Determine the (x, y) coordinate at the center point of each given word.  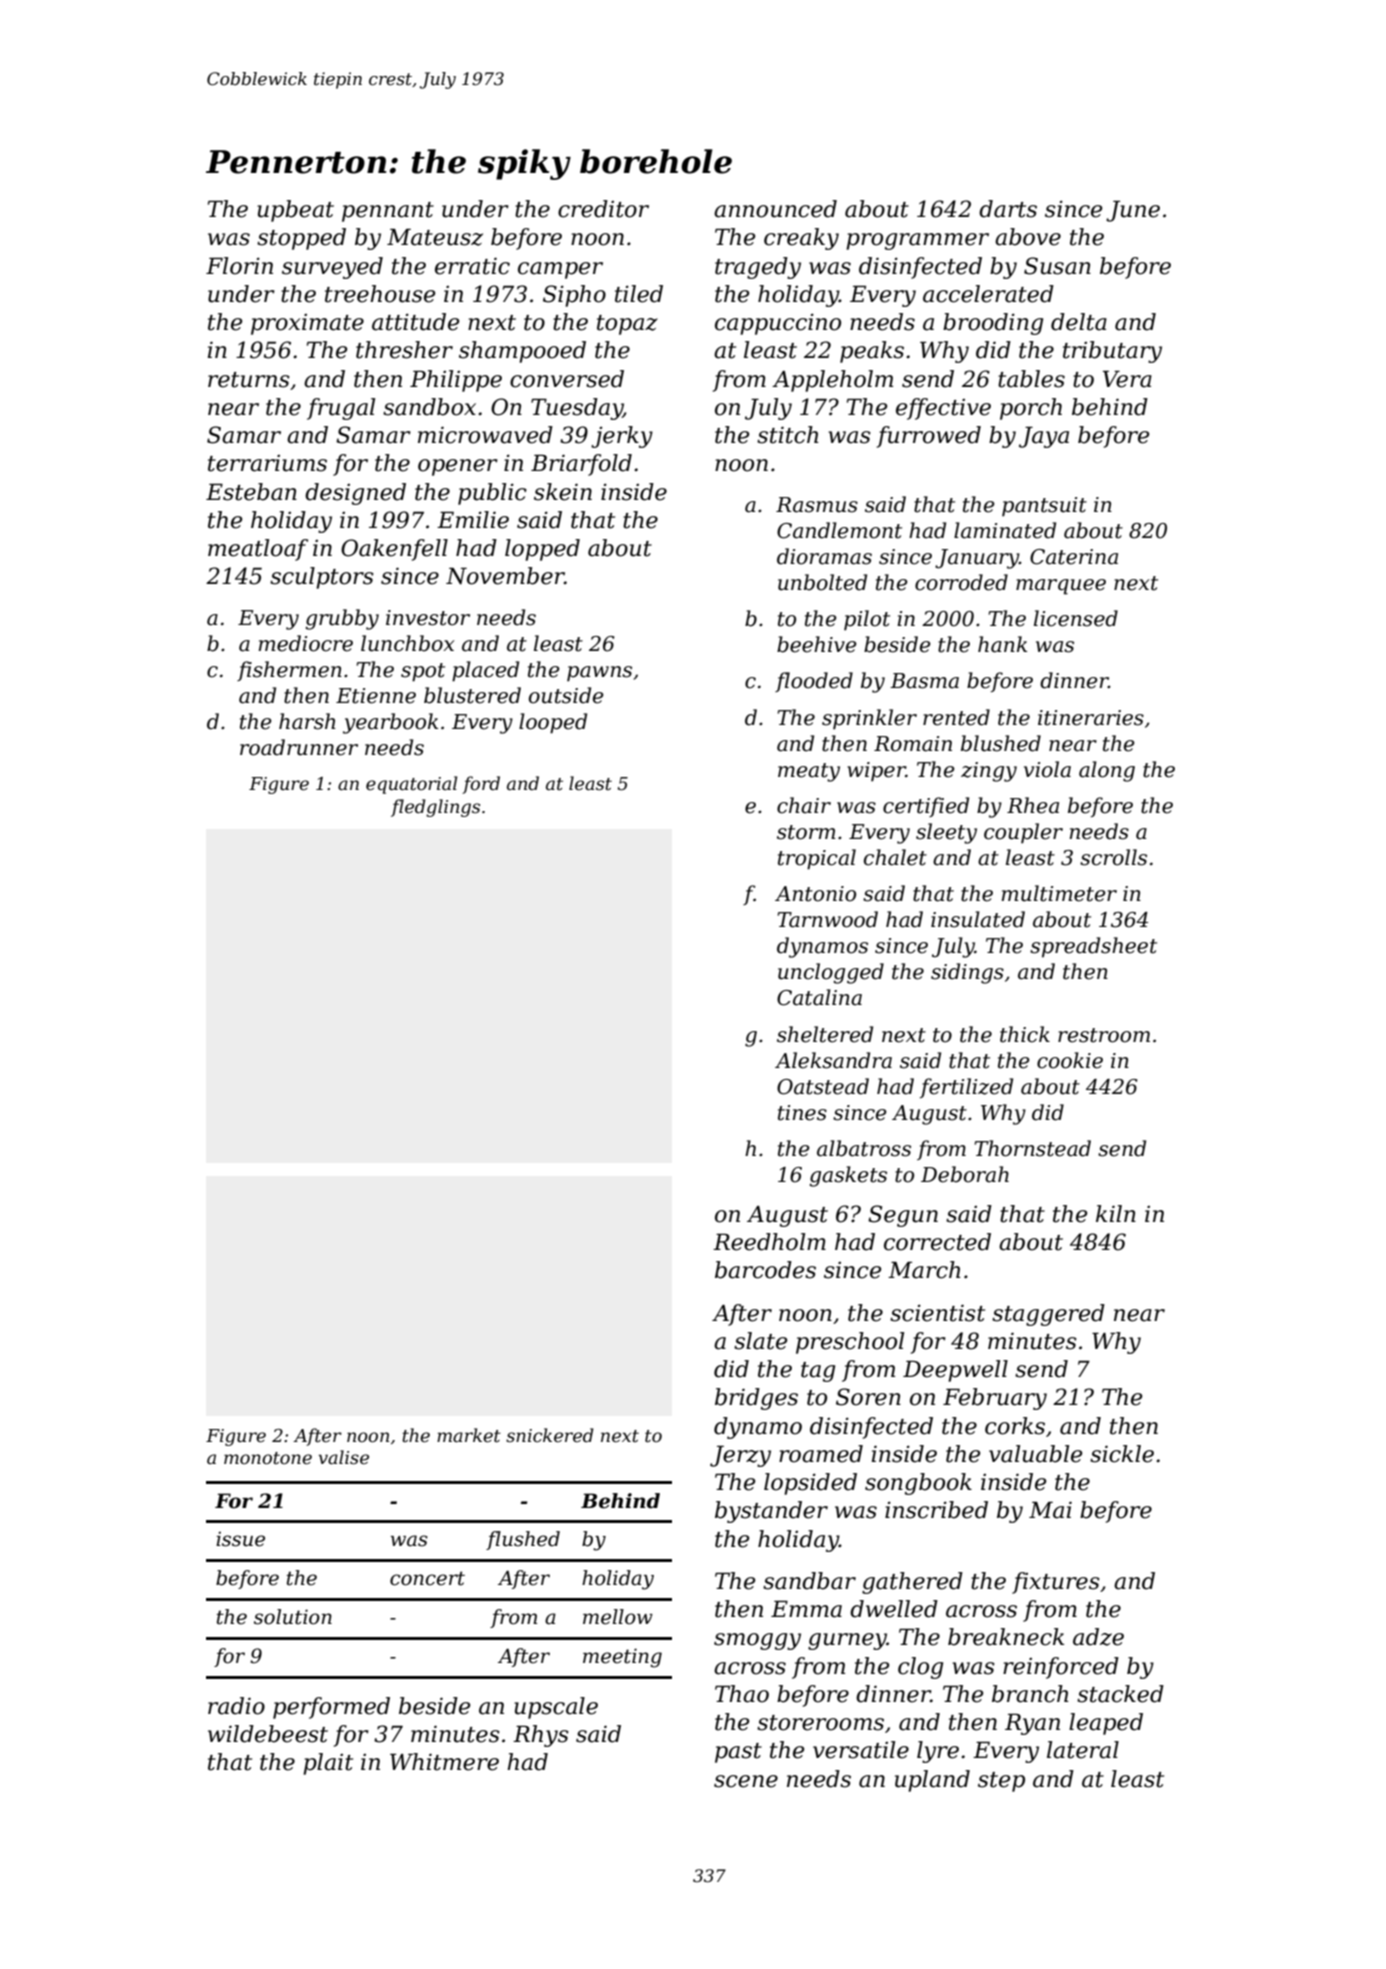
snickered (549, 1435)
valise (344, 1457)
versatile (861, 1750)
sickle (1122, 1454)
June (1133, 211)
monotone (268, 1458)
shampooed (522, 352)
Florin (239, 266)
